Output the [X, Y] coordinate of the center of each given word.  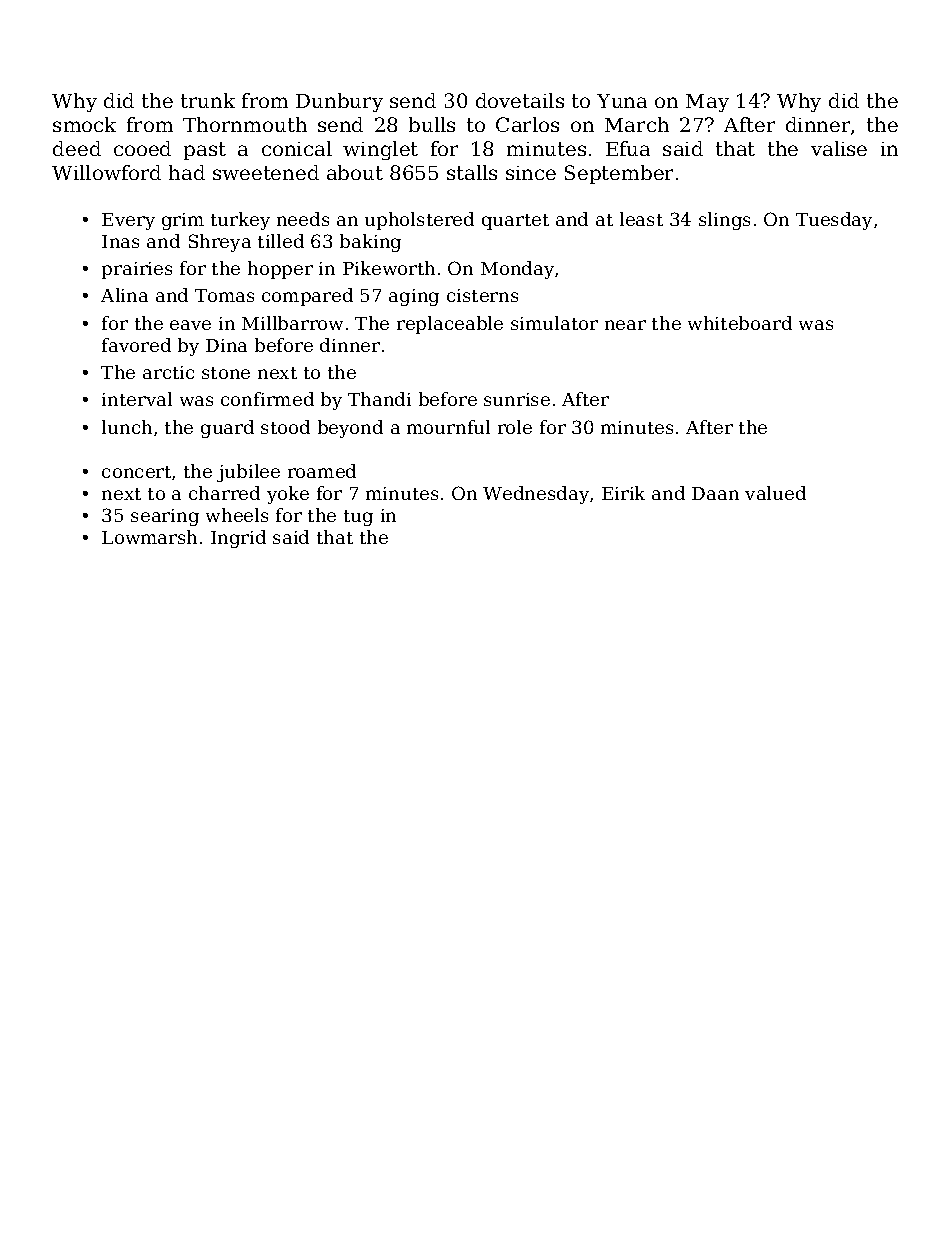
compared [307, 297]
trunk [208, 100]
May [707, 103]
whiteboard [740, 323]
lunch [127, 427]
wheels [237, 515]
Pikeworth [389, 268]
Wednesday [536, 495]
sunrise [517, 399]
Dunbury [339, 102]
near [625, 325]
